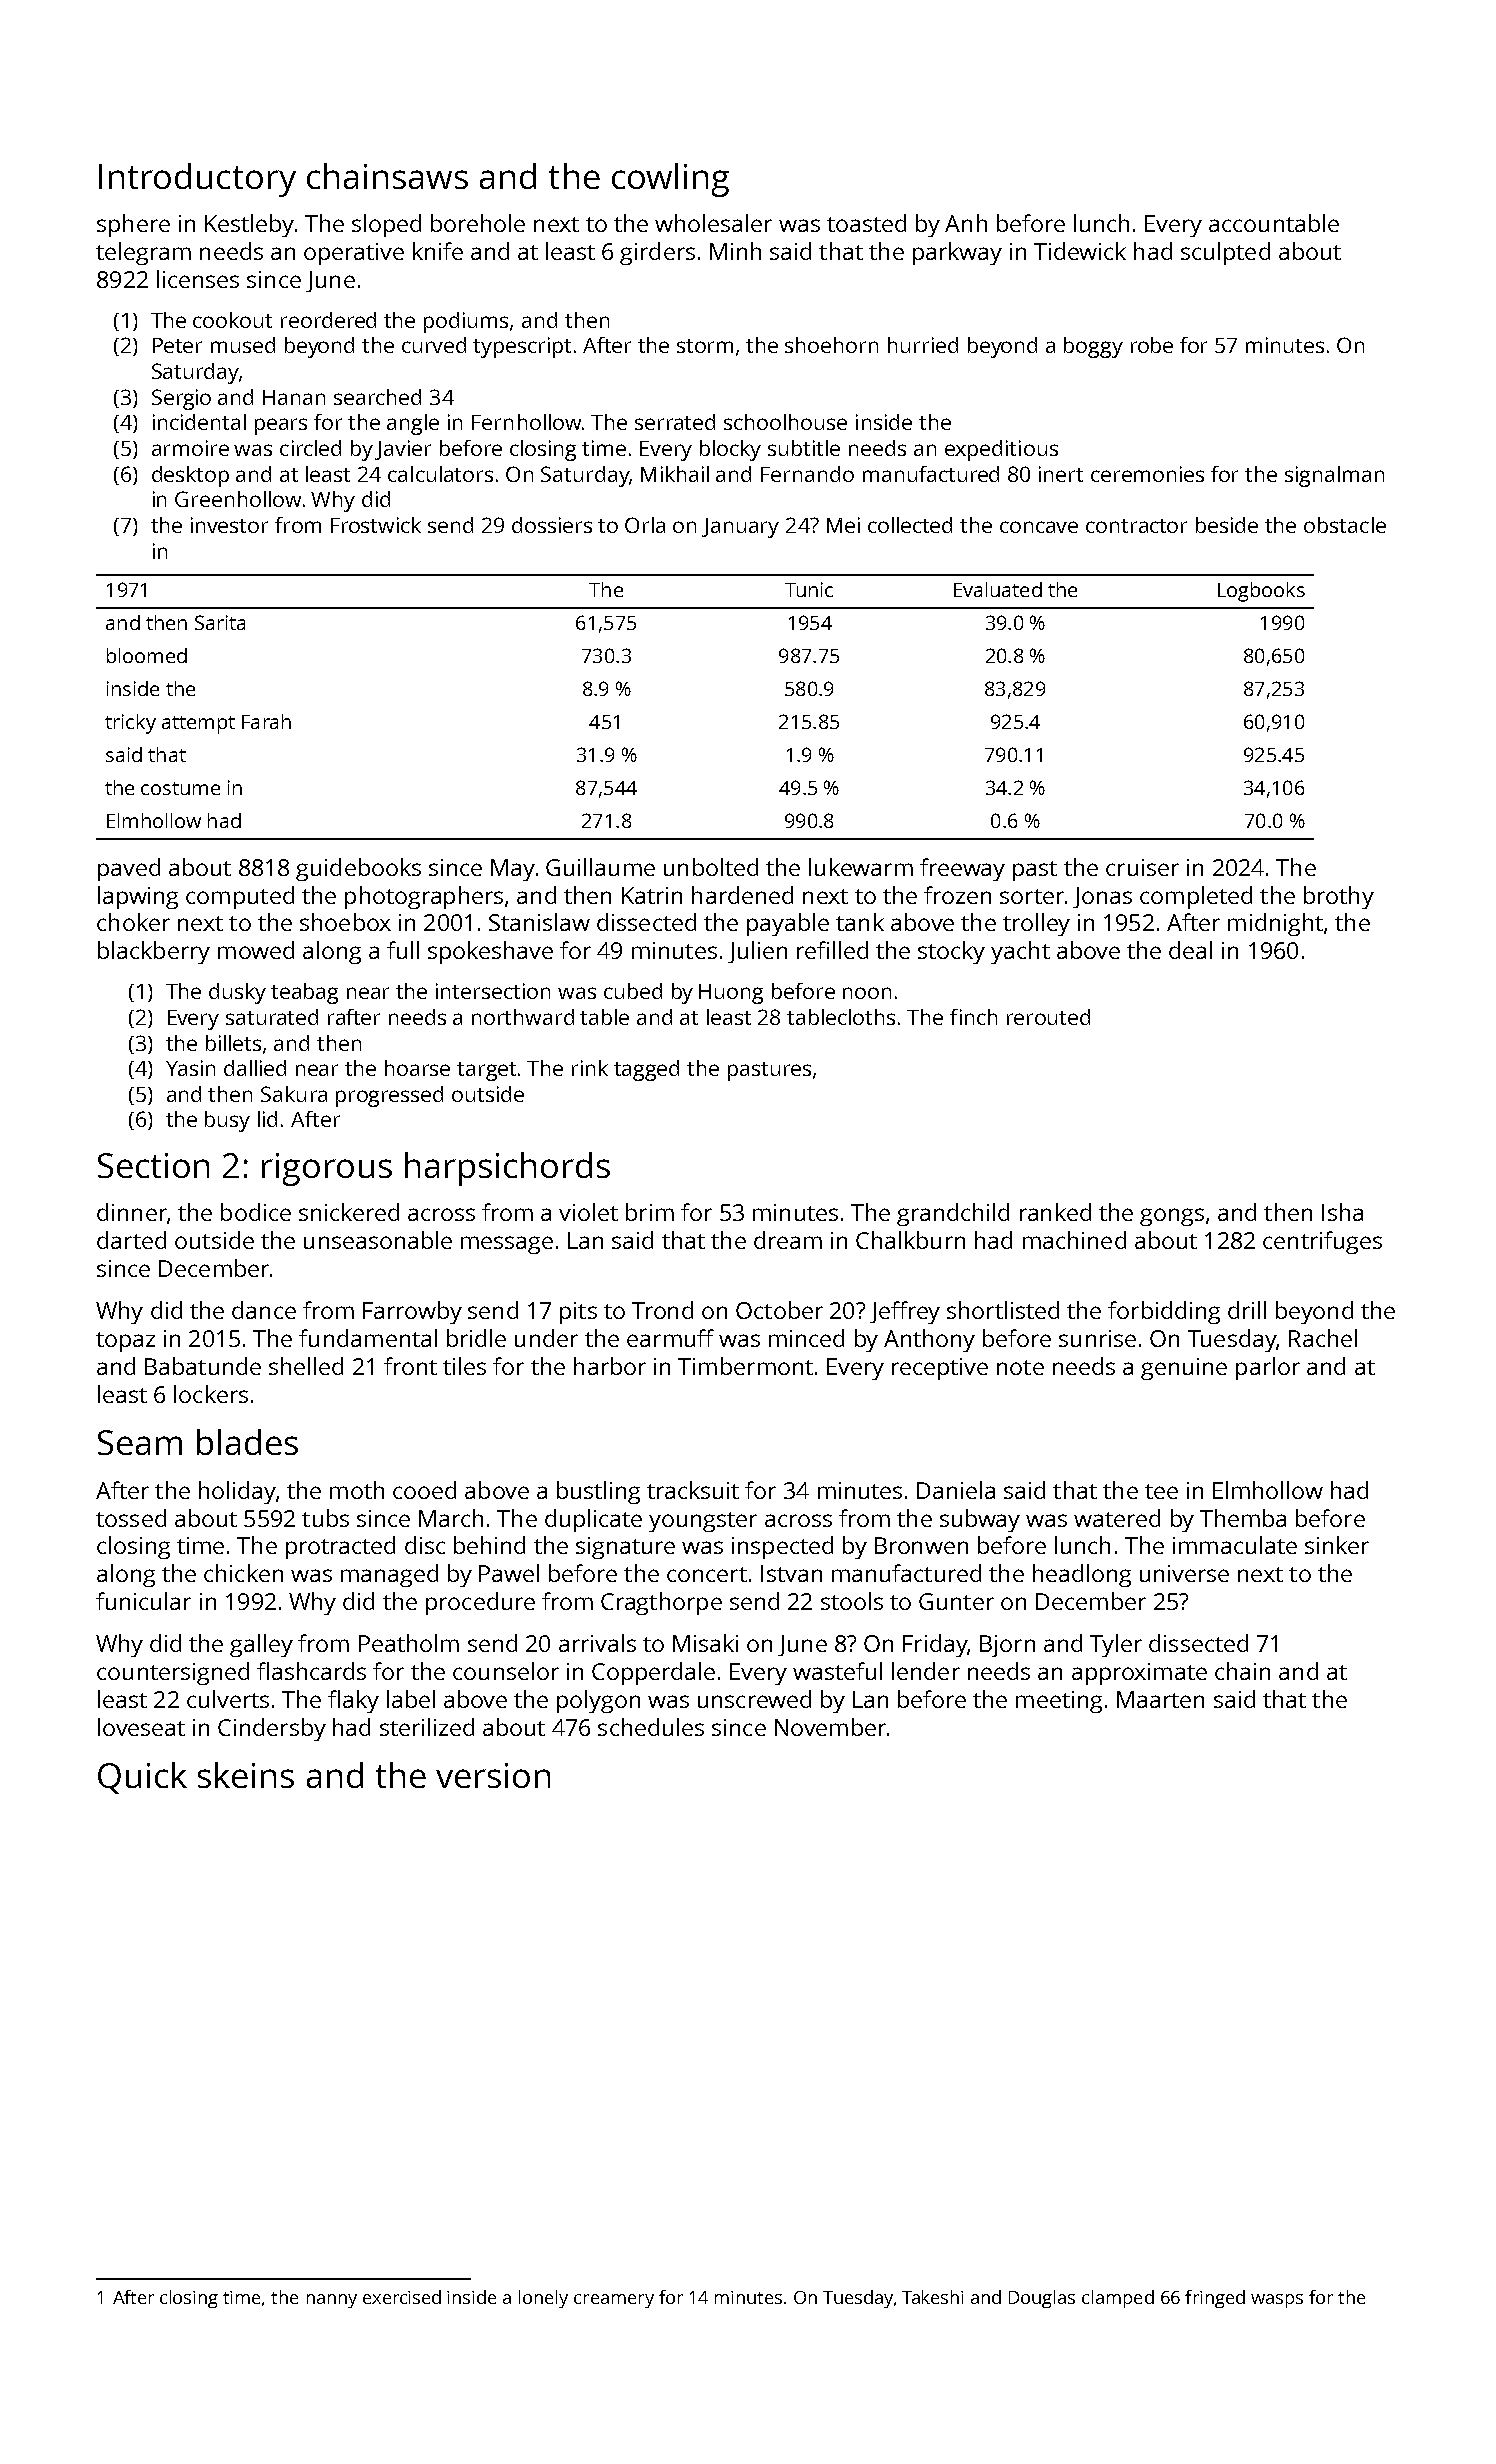  What do you see at coordinates (831, 345) in the image?
I see `shoehorn` at bounding box center [831, 345].
